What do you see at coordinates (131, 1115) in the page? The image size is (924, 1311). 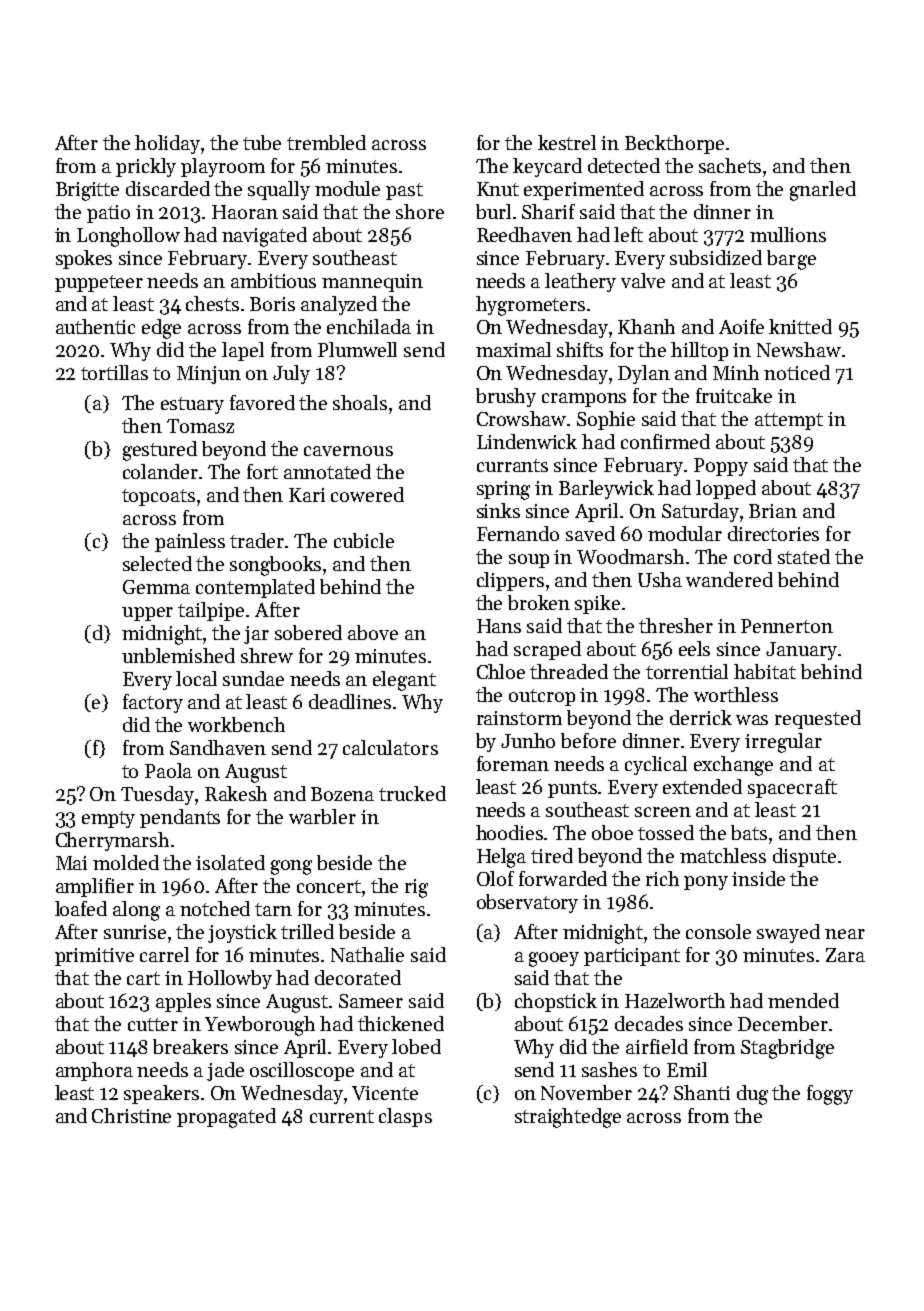 I see `Christine` at bounding box center [131, 1115].
